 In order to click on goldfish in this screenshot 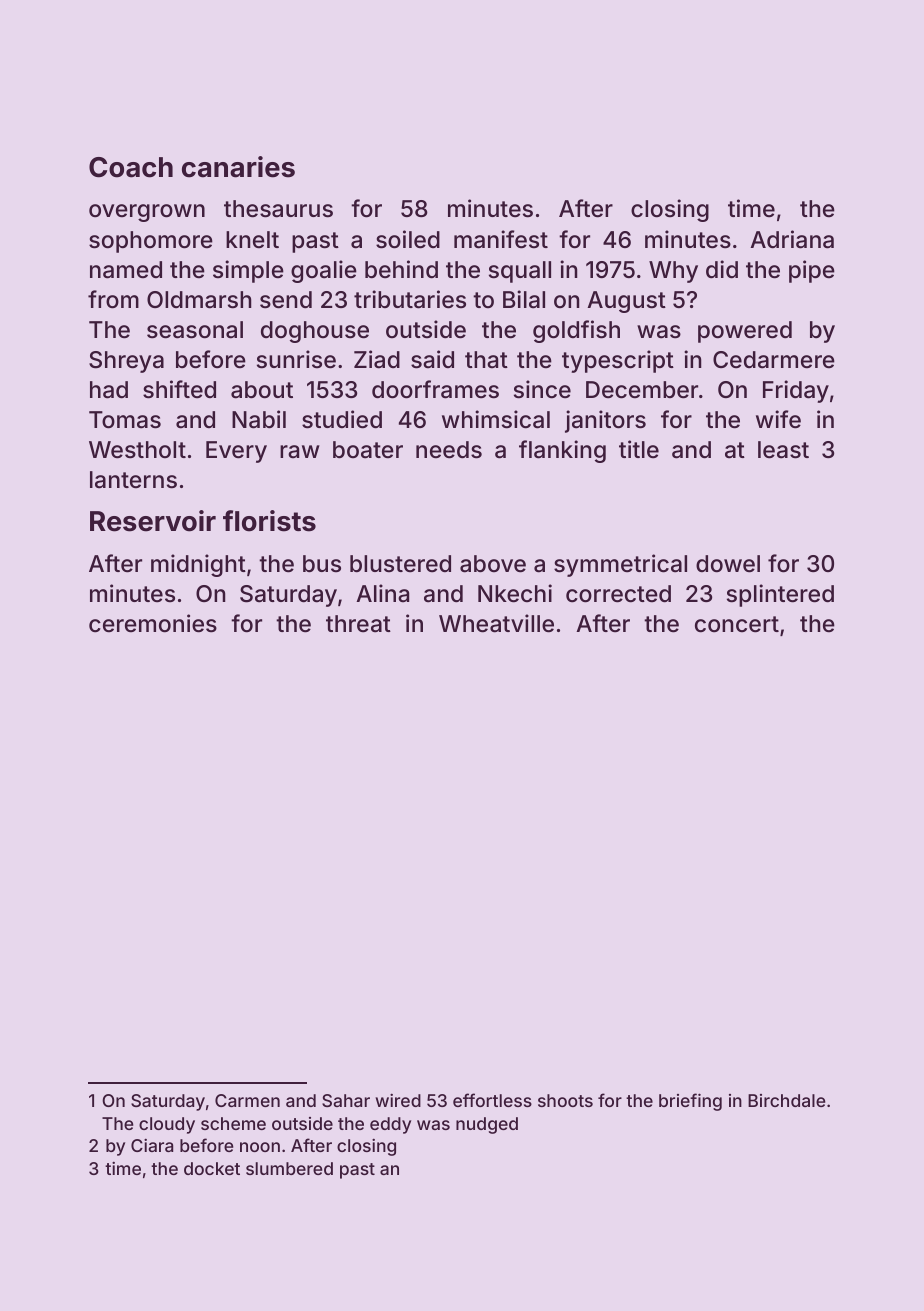, I will do `click(576, 331)`.
